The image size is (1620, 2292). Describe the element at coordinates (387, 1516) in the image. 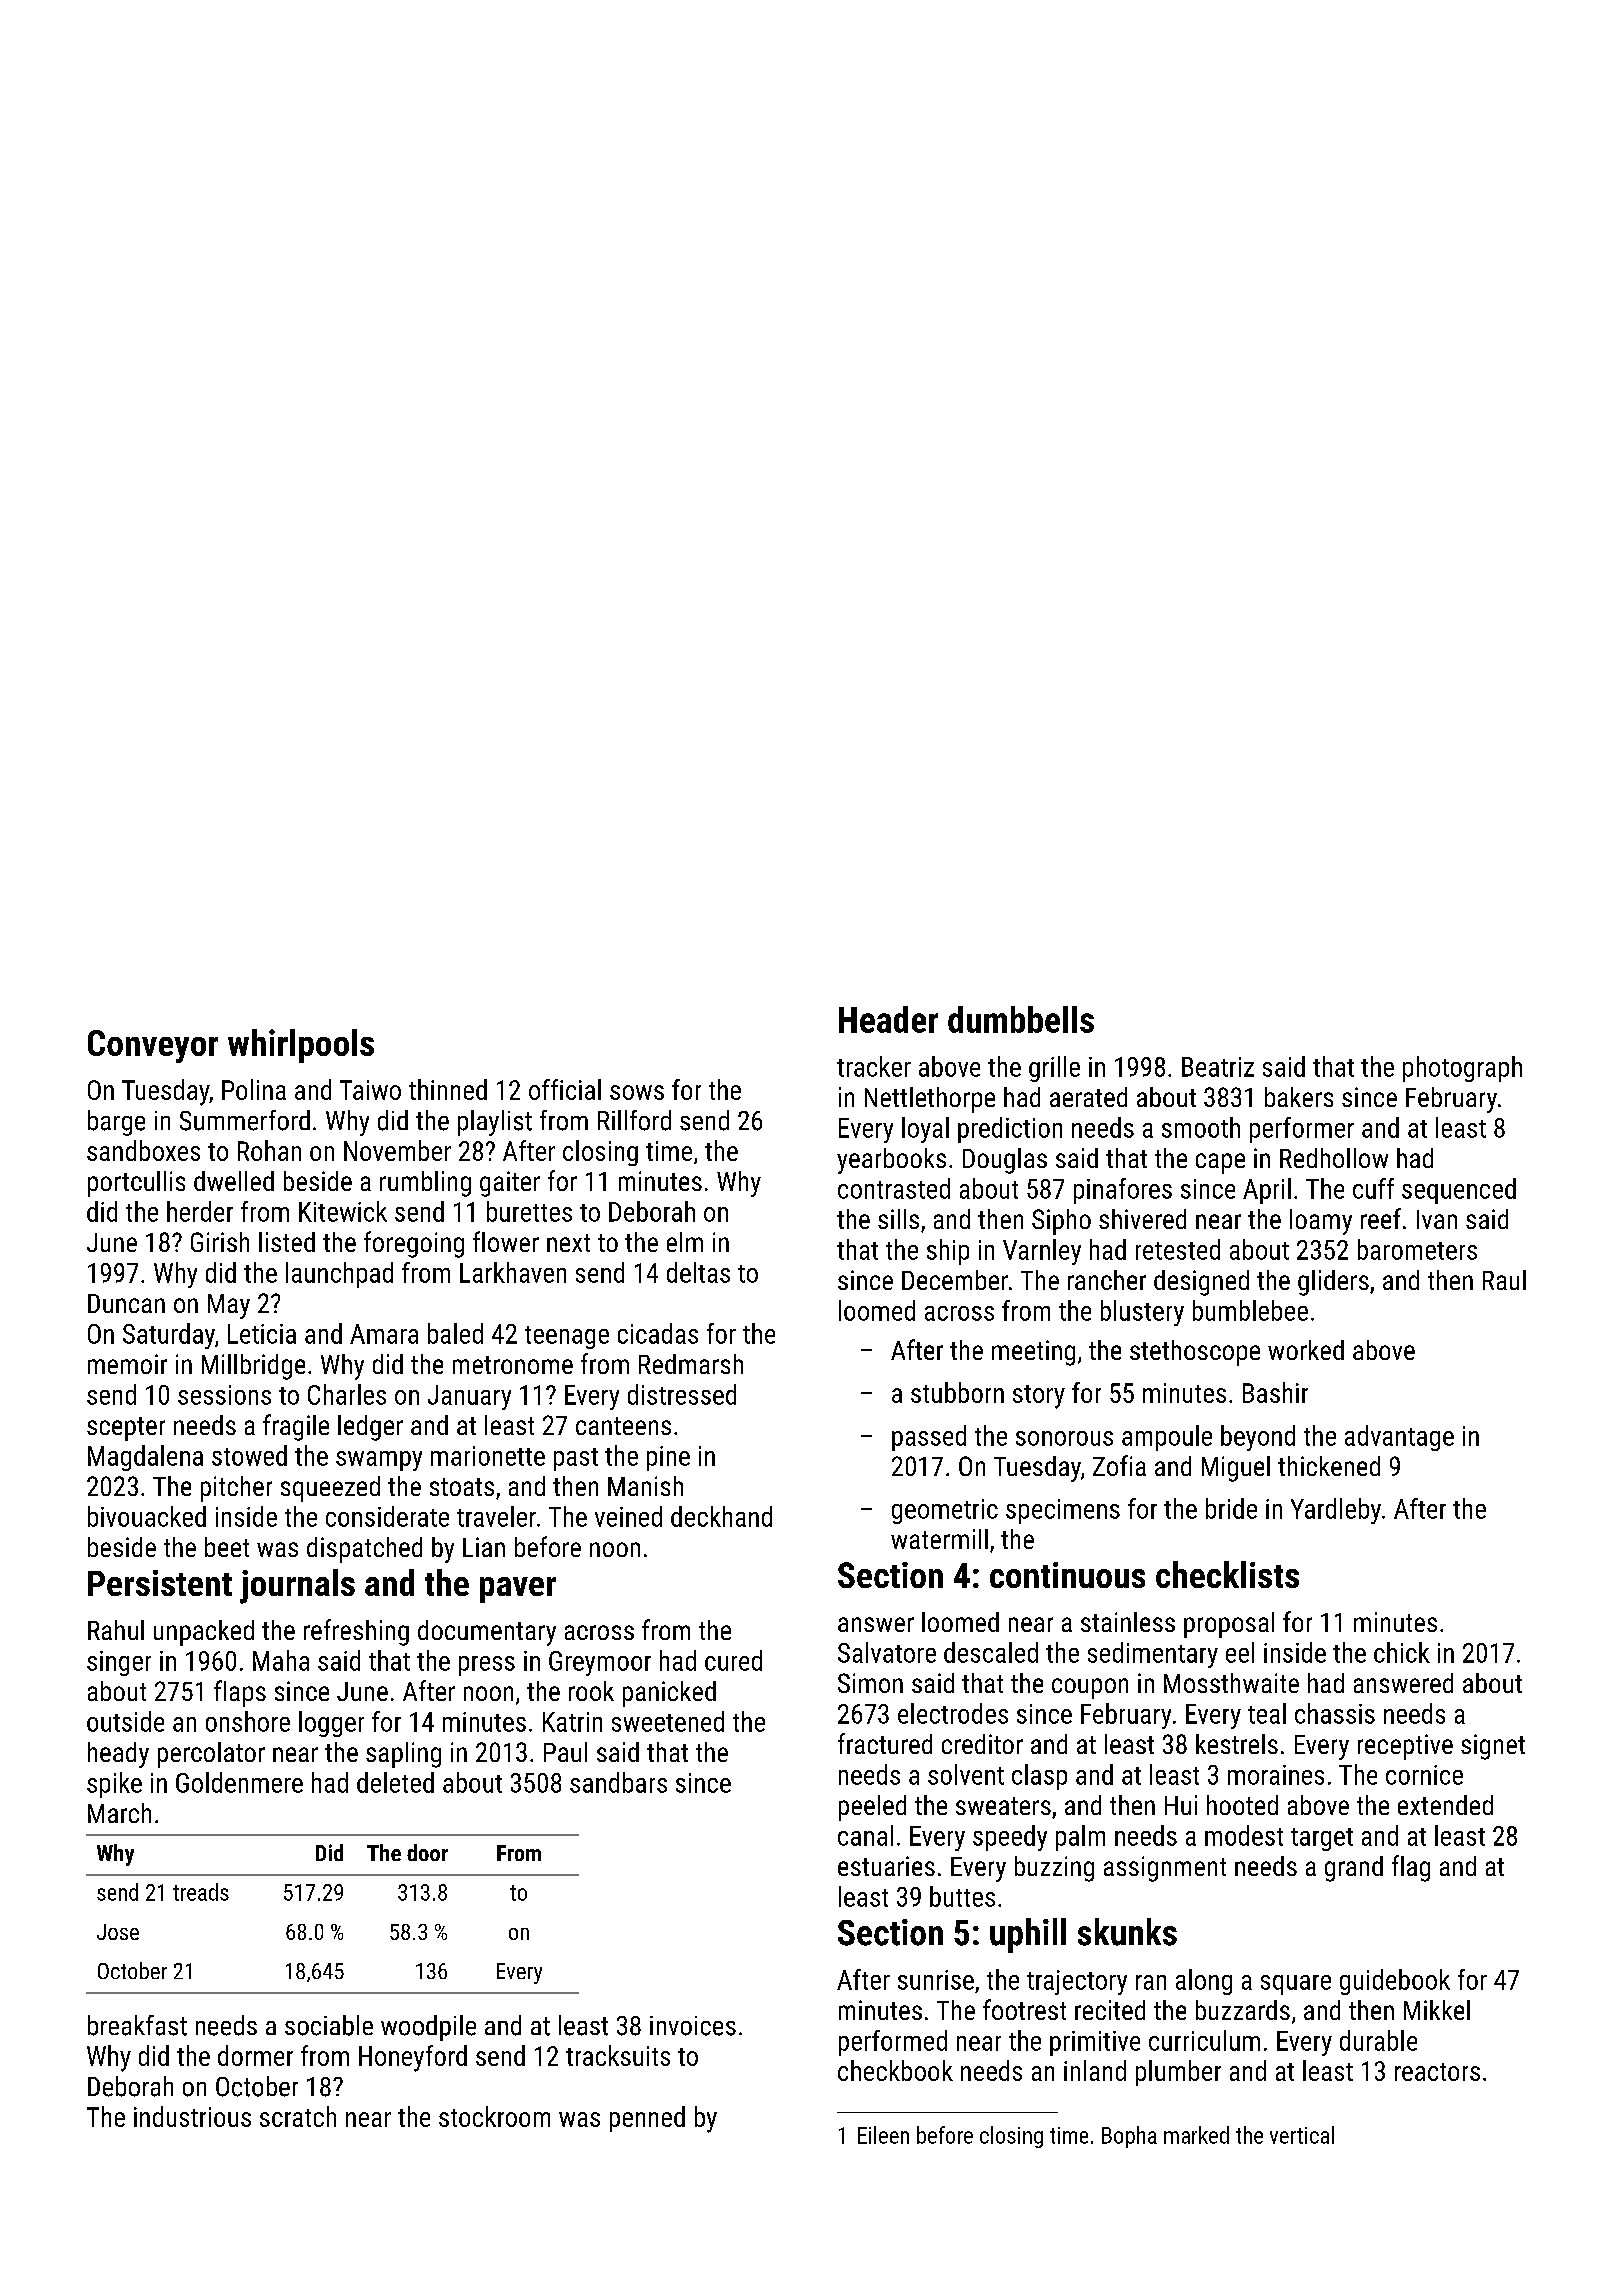

I see `considerate` at that location.
